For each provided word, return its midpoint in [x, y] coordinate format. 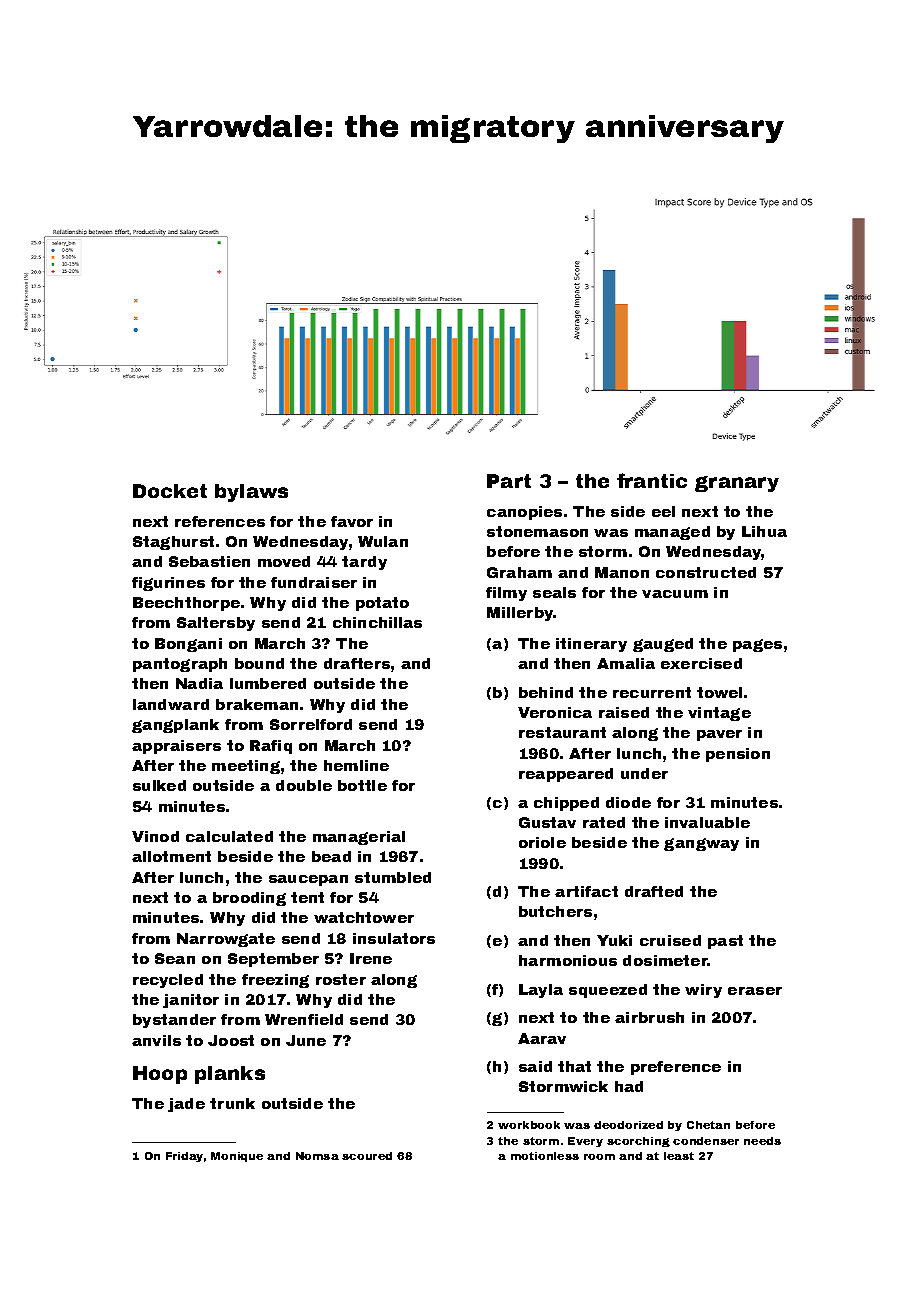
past [725, 942]
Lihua [764, 531]
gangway [701, 844]
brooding [249, 899]
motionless [545, 1156]
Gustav [547, 822]
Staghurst [173, 543]
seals [554, 592]
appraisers [176, 747]
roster [341, 979]
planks [230, 1075]
